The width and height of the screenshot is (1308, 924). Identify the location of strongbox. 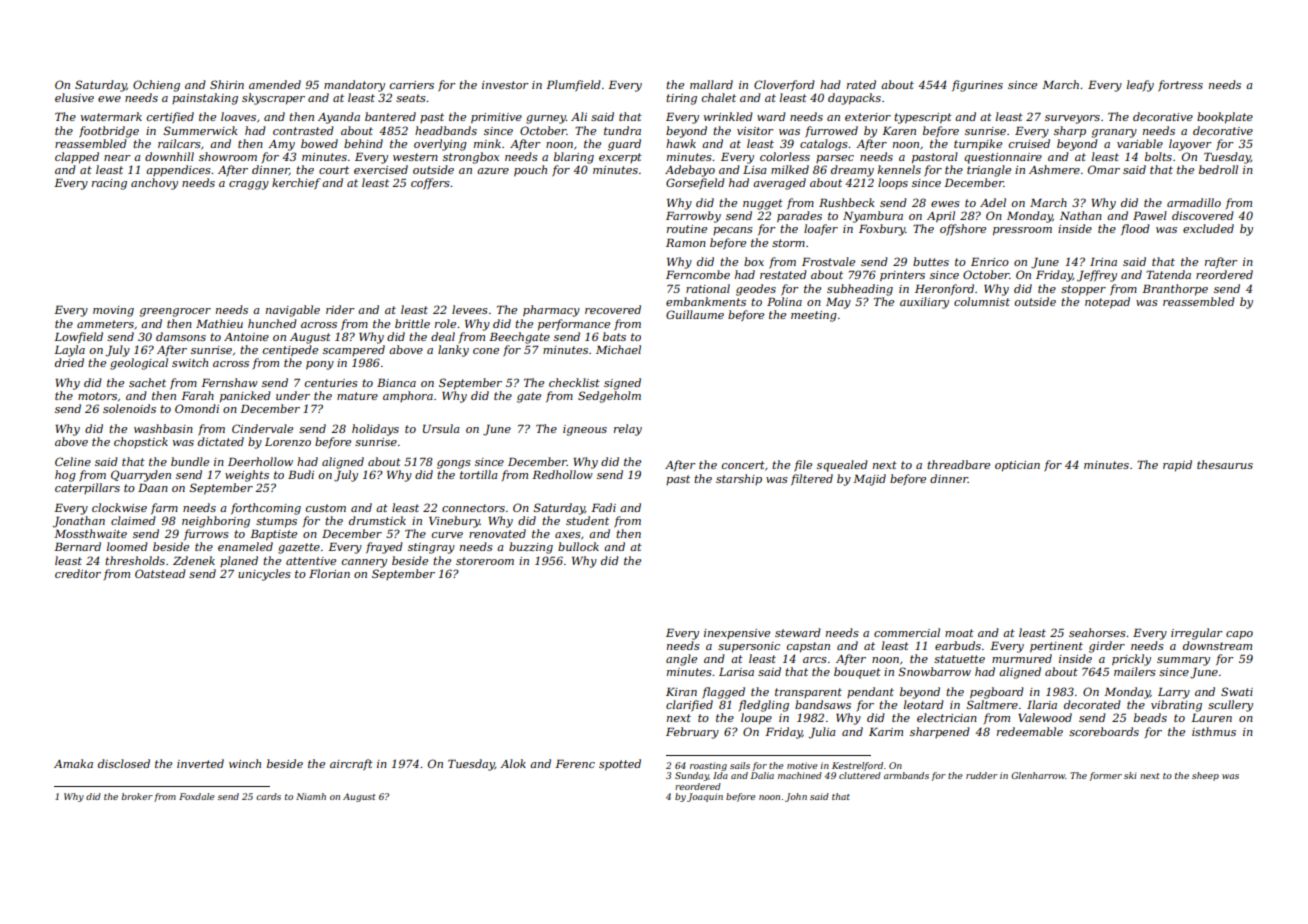
(471, 158).
